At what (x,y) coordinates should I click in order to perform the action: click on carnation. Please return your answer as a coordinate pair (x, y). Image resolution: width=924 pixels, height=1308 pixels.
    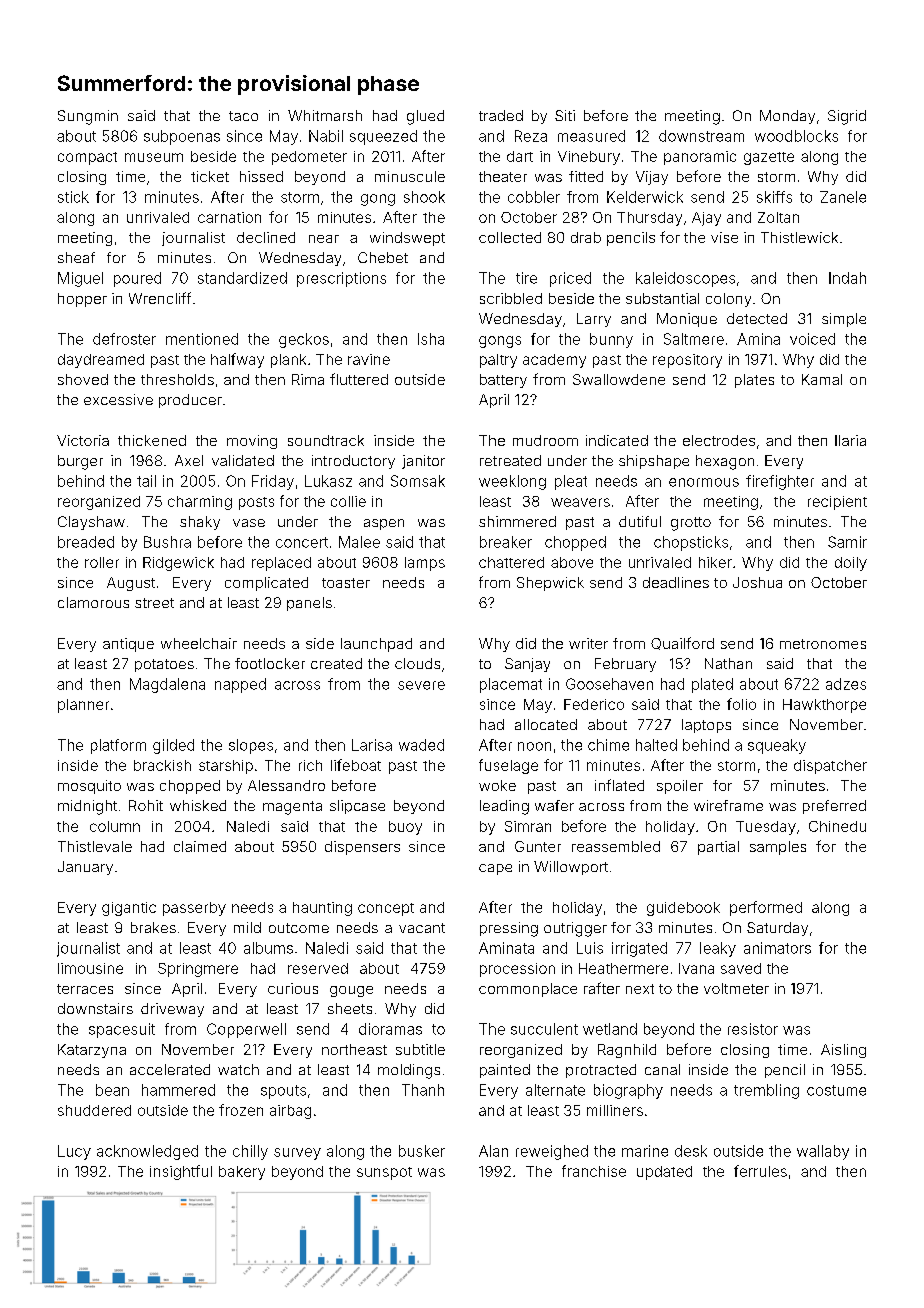
    Looking at the image, I should click on (229, 217).
